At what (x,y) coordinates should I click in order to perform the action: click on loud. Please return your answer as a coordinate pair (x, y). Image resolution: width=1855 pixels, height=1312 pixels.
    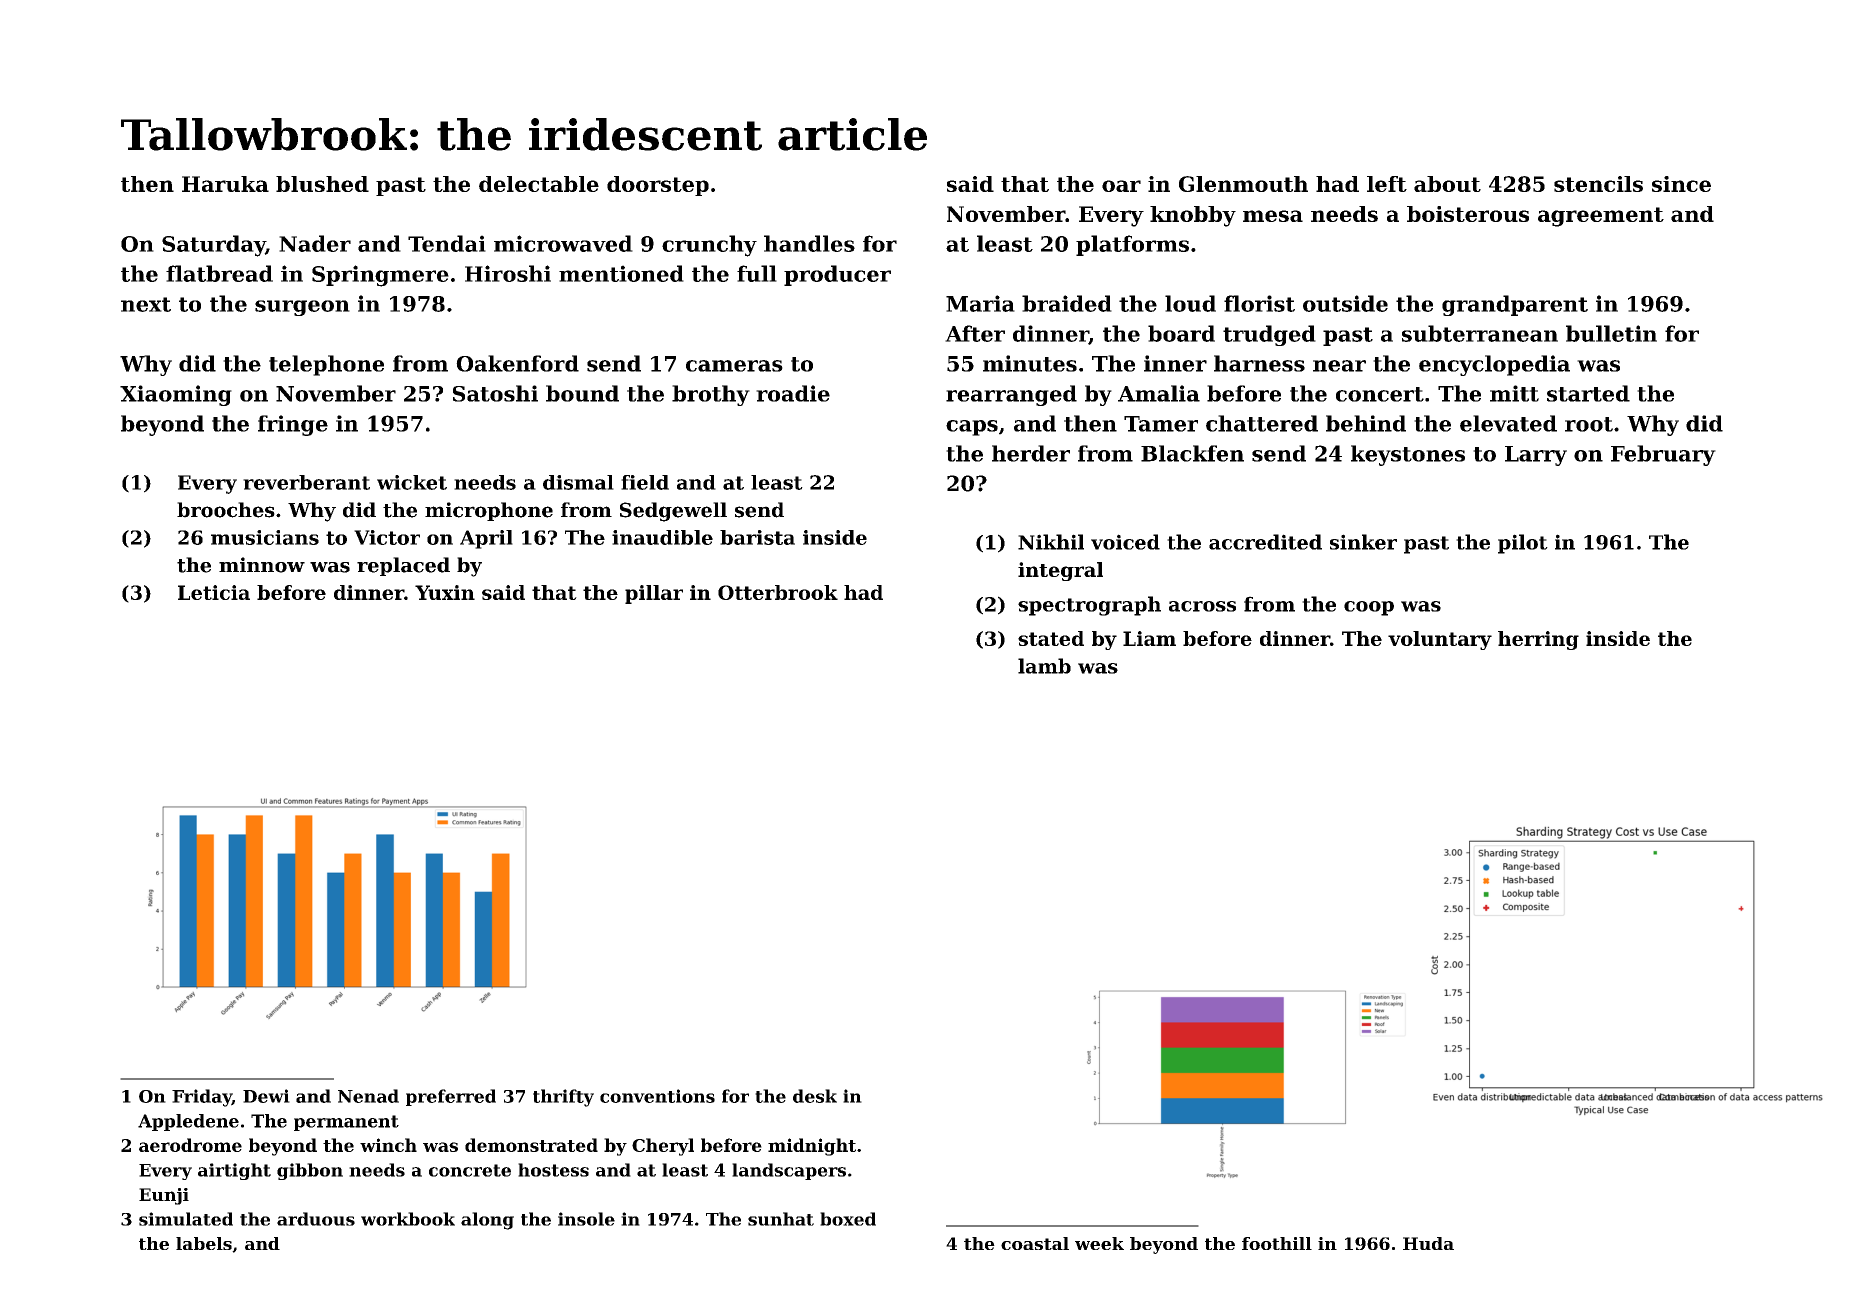
    Looking at the image, I should click on (1190, 303).
